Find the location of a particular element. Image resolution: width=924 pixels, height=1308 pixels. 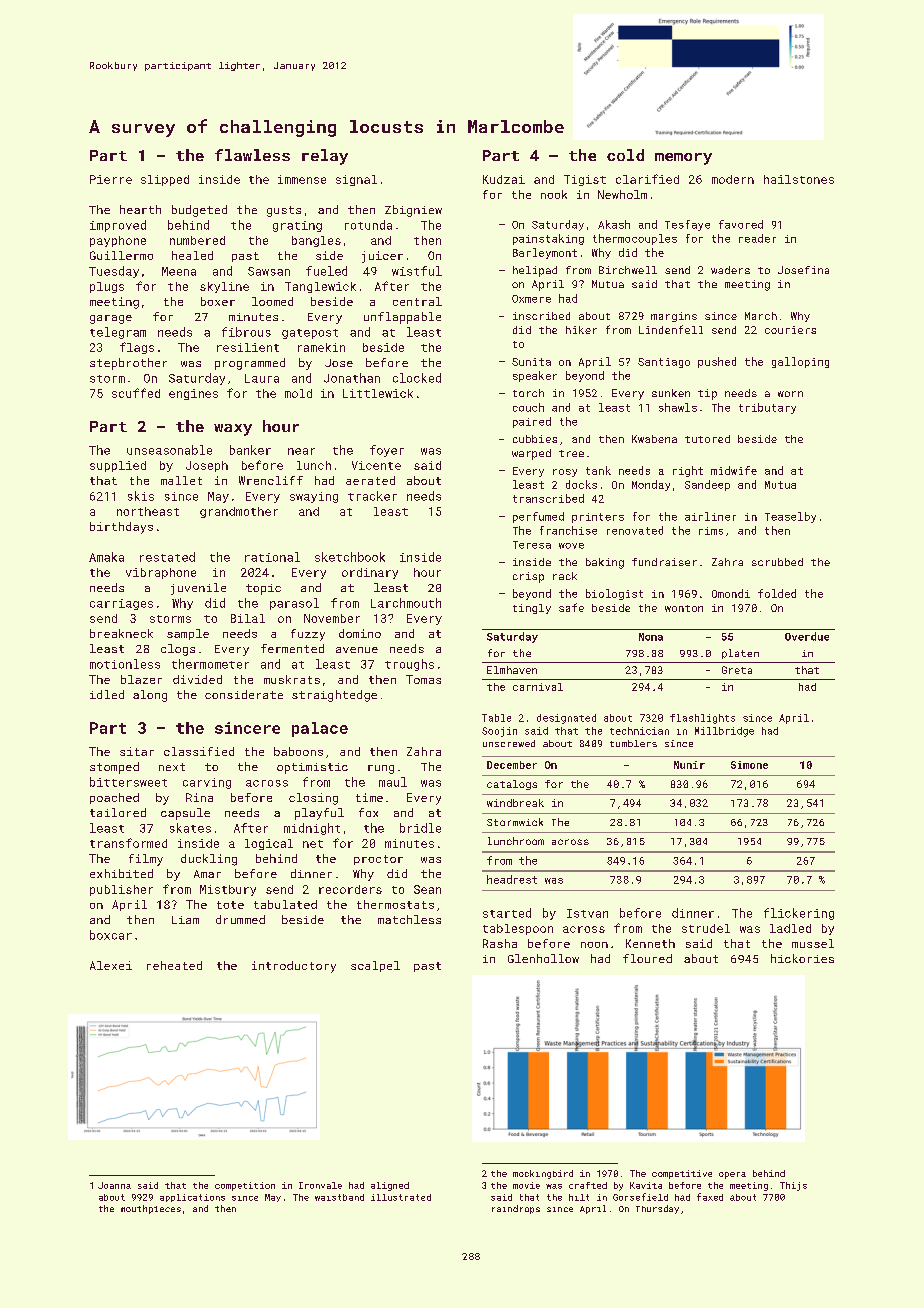

mockingbird is located at coordinates (543, 1174).
